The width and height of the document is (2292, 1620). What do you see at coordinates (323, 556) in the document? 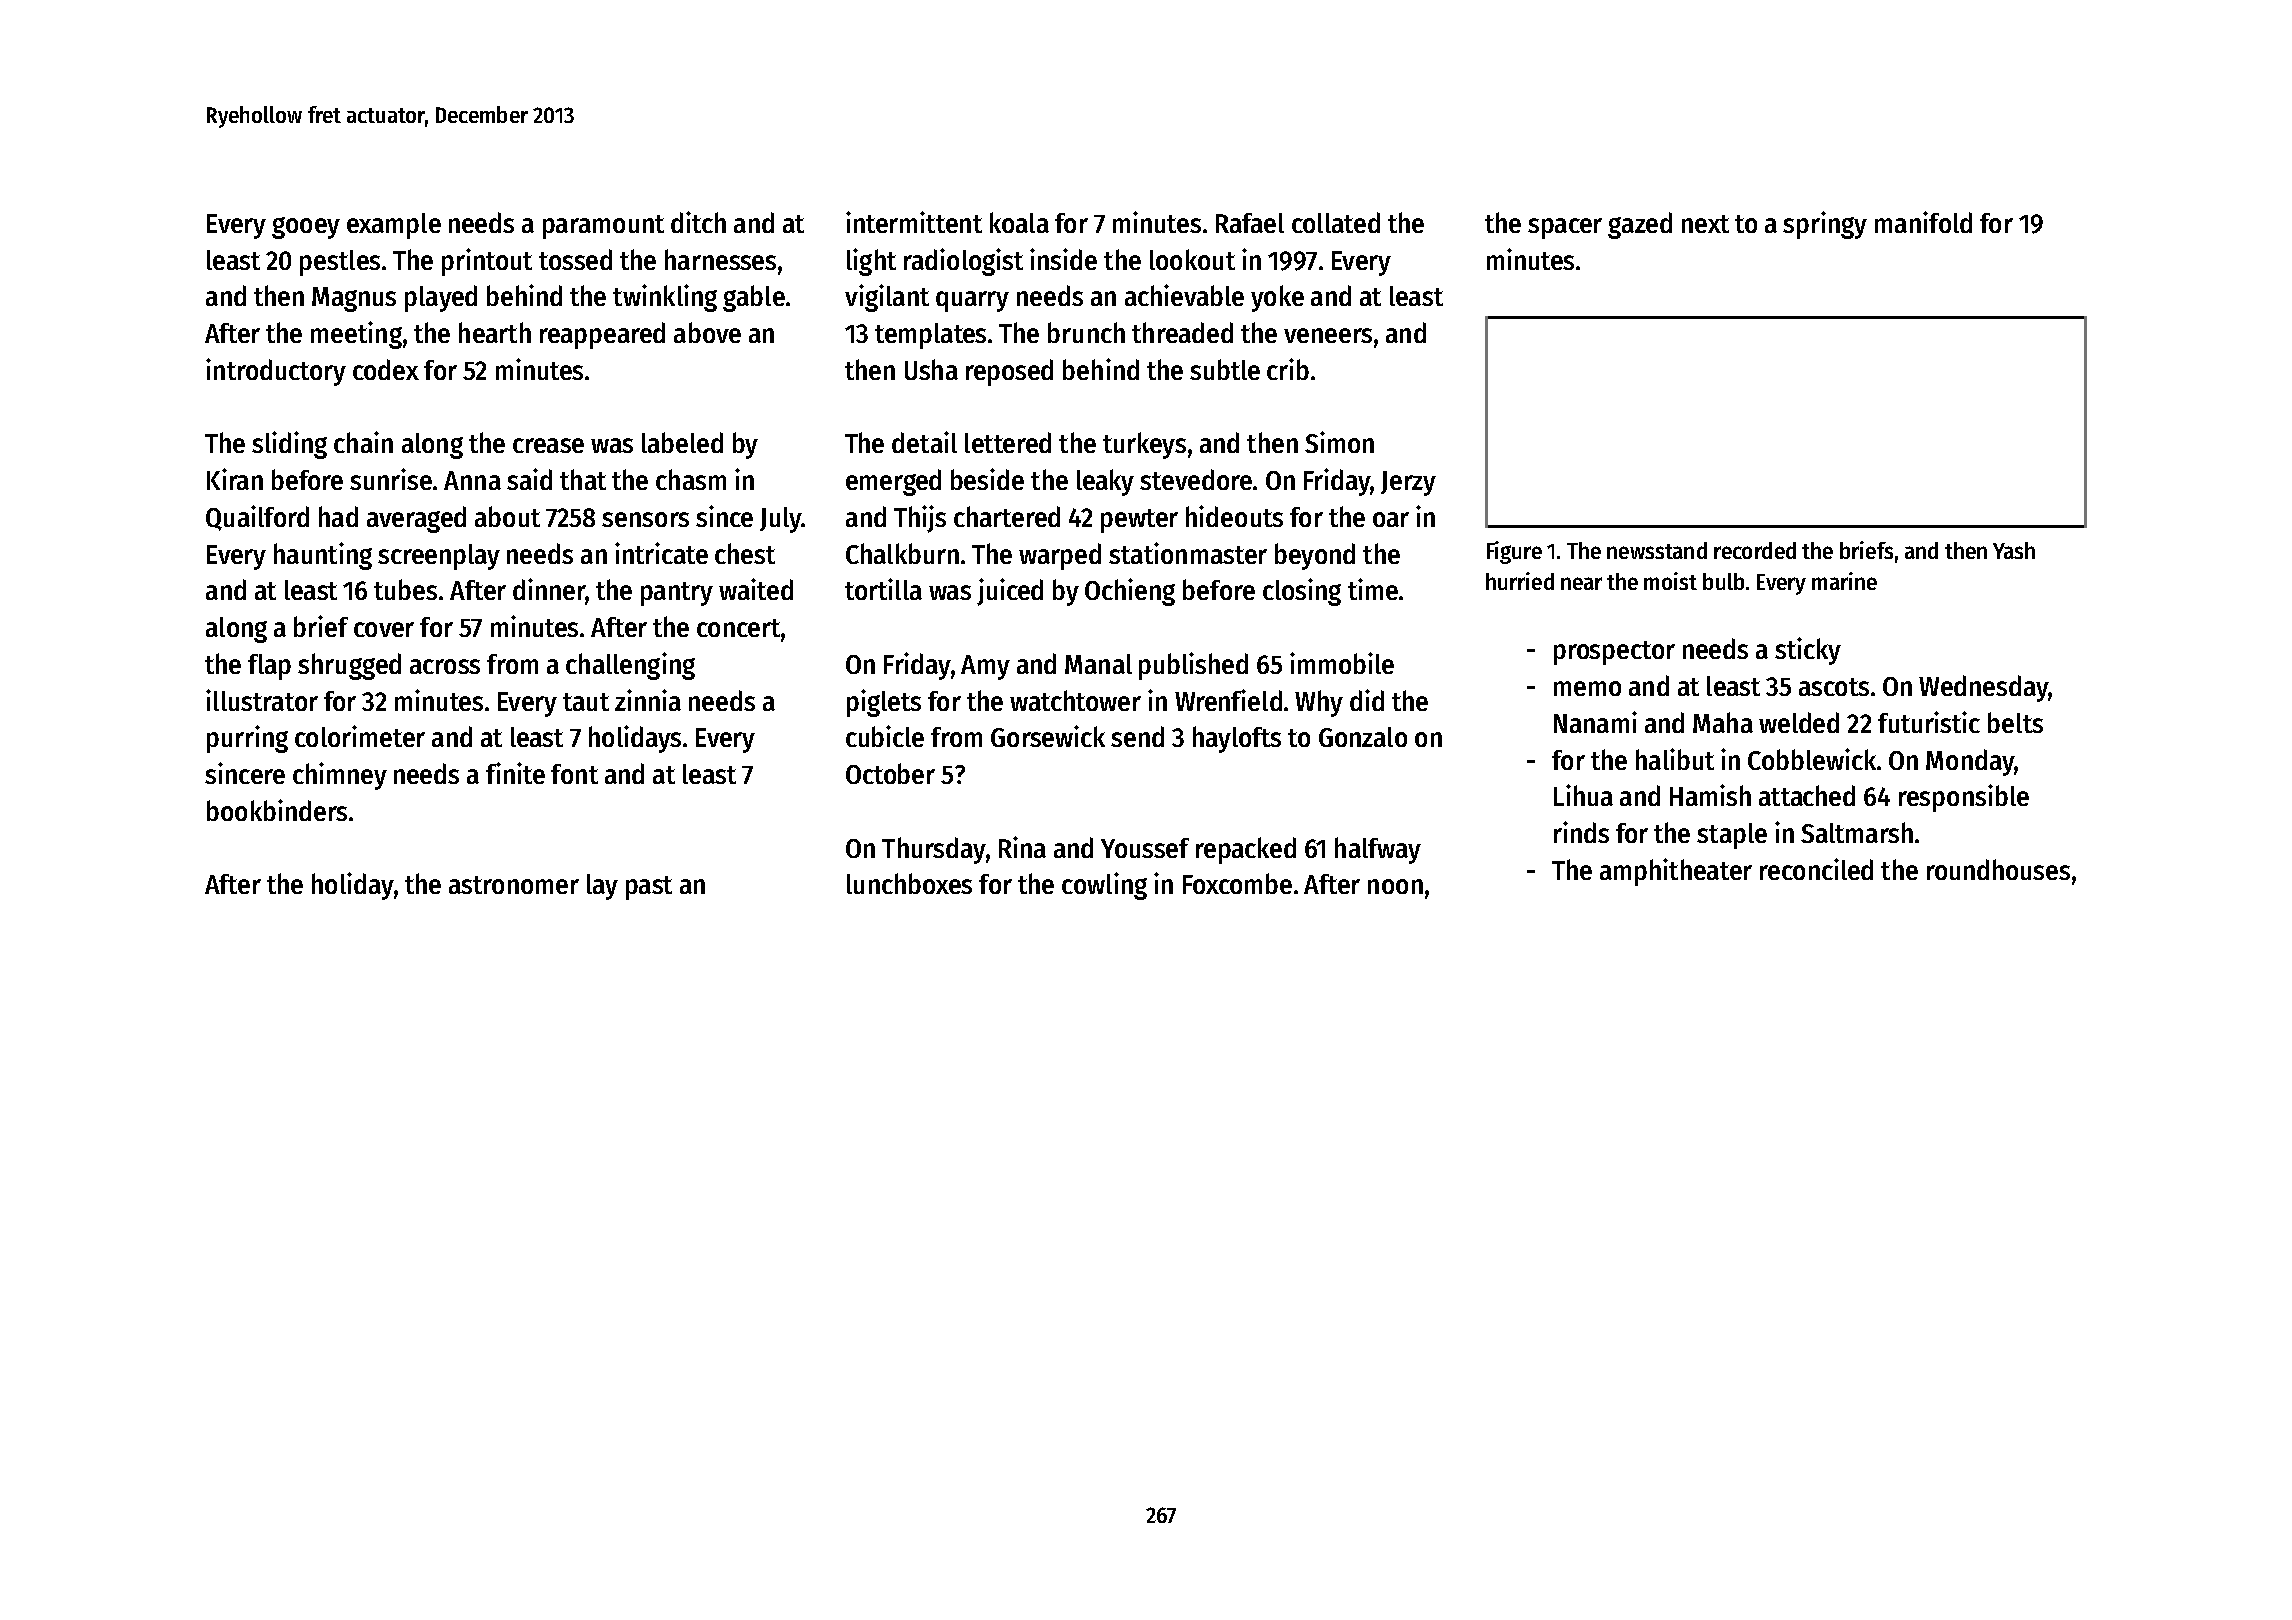
I see `haunting` at bounding box center [323, 556].
